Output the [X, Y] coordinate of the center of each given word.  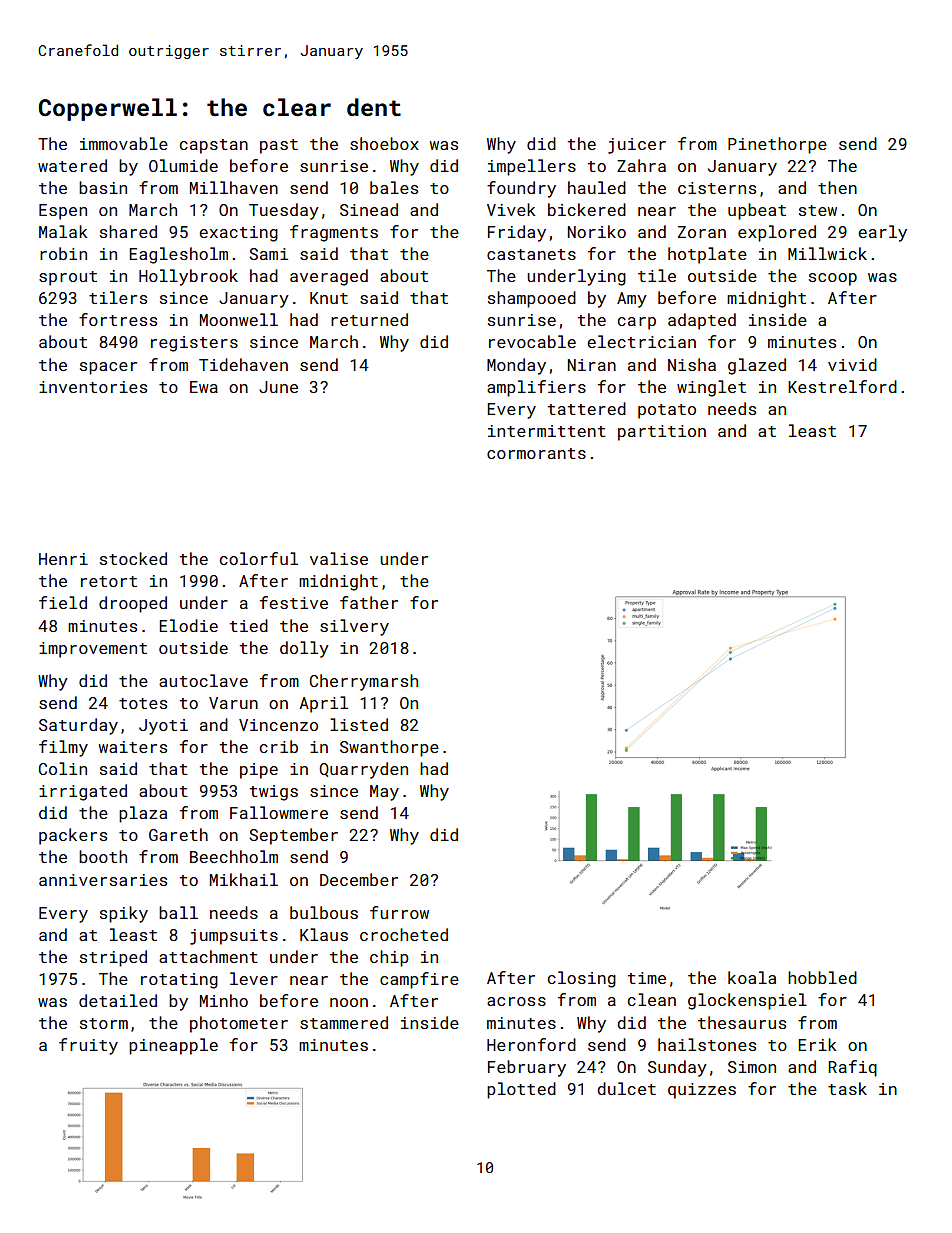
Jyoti [163, 727]
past [279, 146]
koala [752, 977]
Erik [817, 1044]
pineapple [173, 1046]
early [882, 233]
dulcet [626, 1088]
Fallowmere [279, 812]
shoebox [384, 143]
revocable [532, 341]
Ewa [204, 387]
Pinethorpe [777, 145]
